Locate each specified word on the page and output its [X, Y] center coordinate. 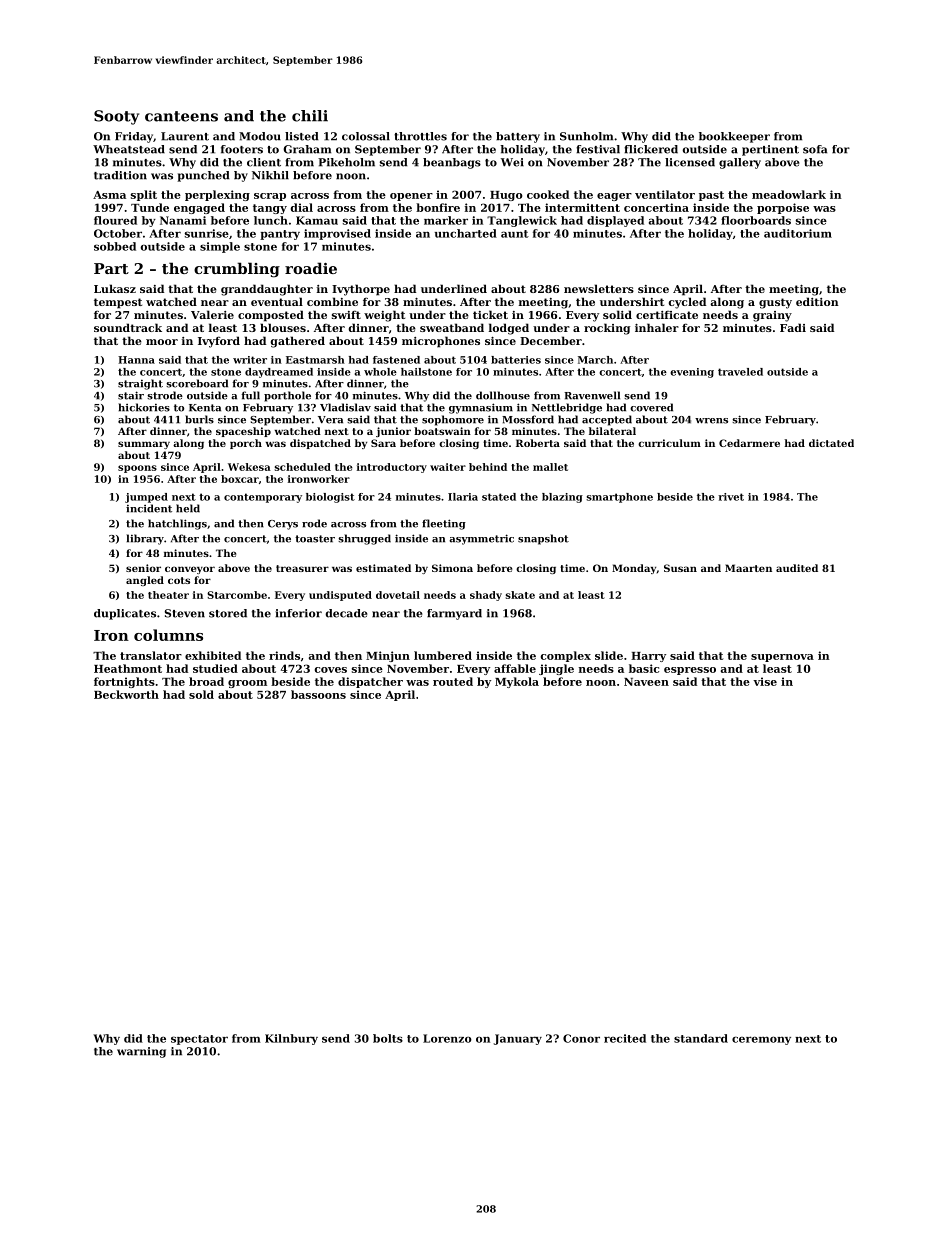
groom [247, 684]
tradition [120, 175]
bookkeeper [734, 137]
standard [701, 1038]
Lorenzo [447, 1038]
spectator [199, 1040]
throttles [420, 136]
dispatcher [370, 682]
